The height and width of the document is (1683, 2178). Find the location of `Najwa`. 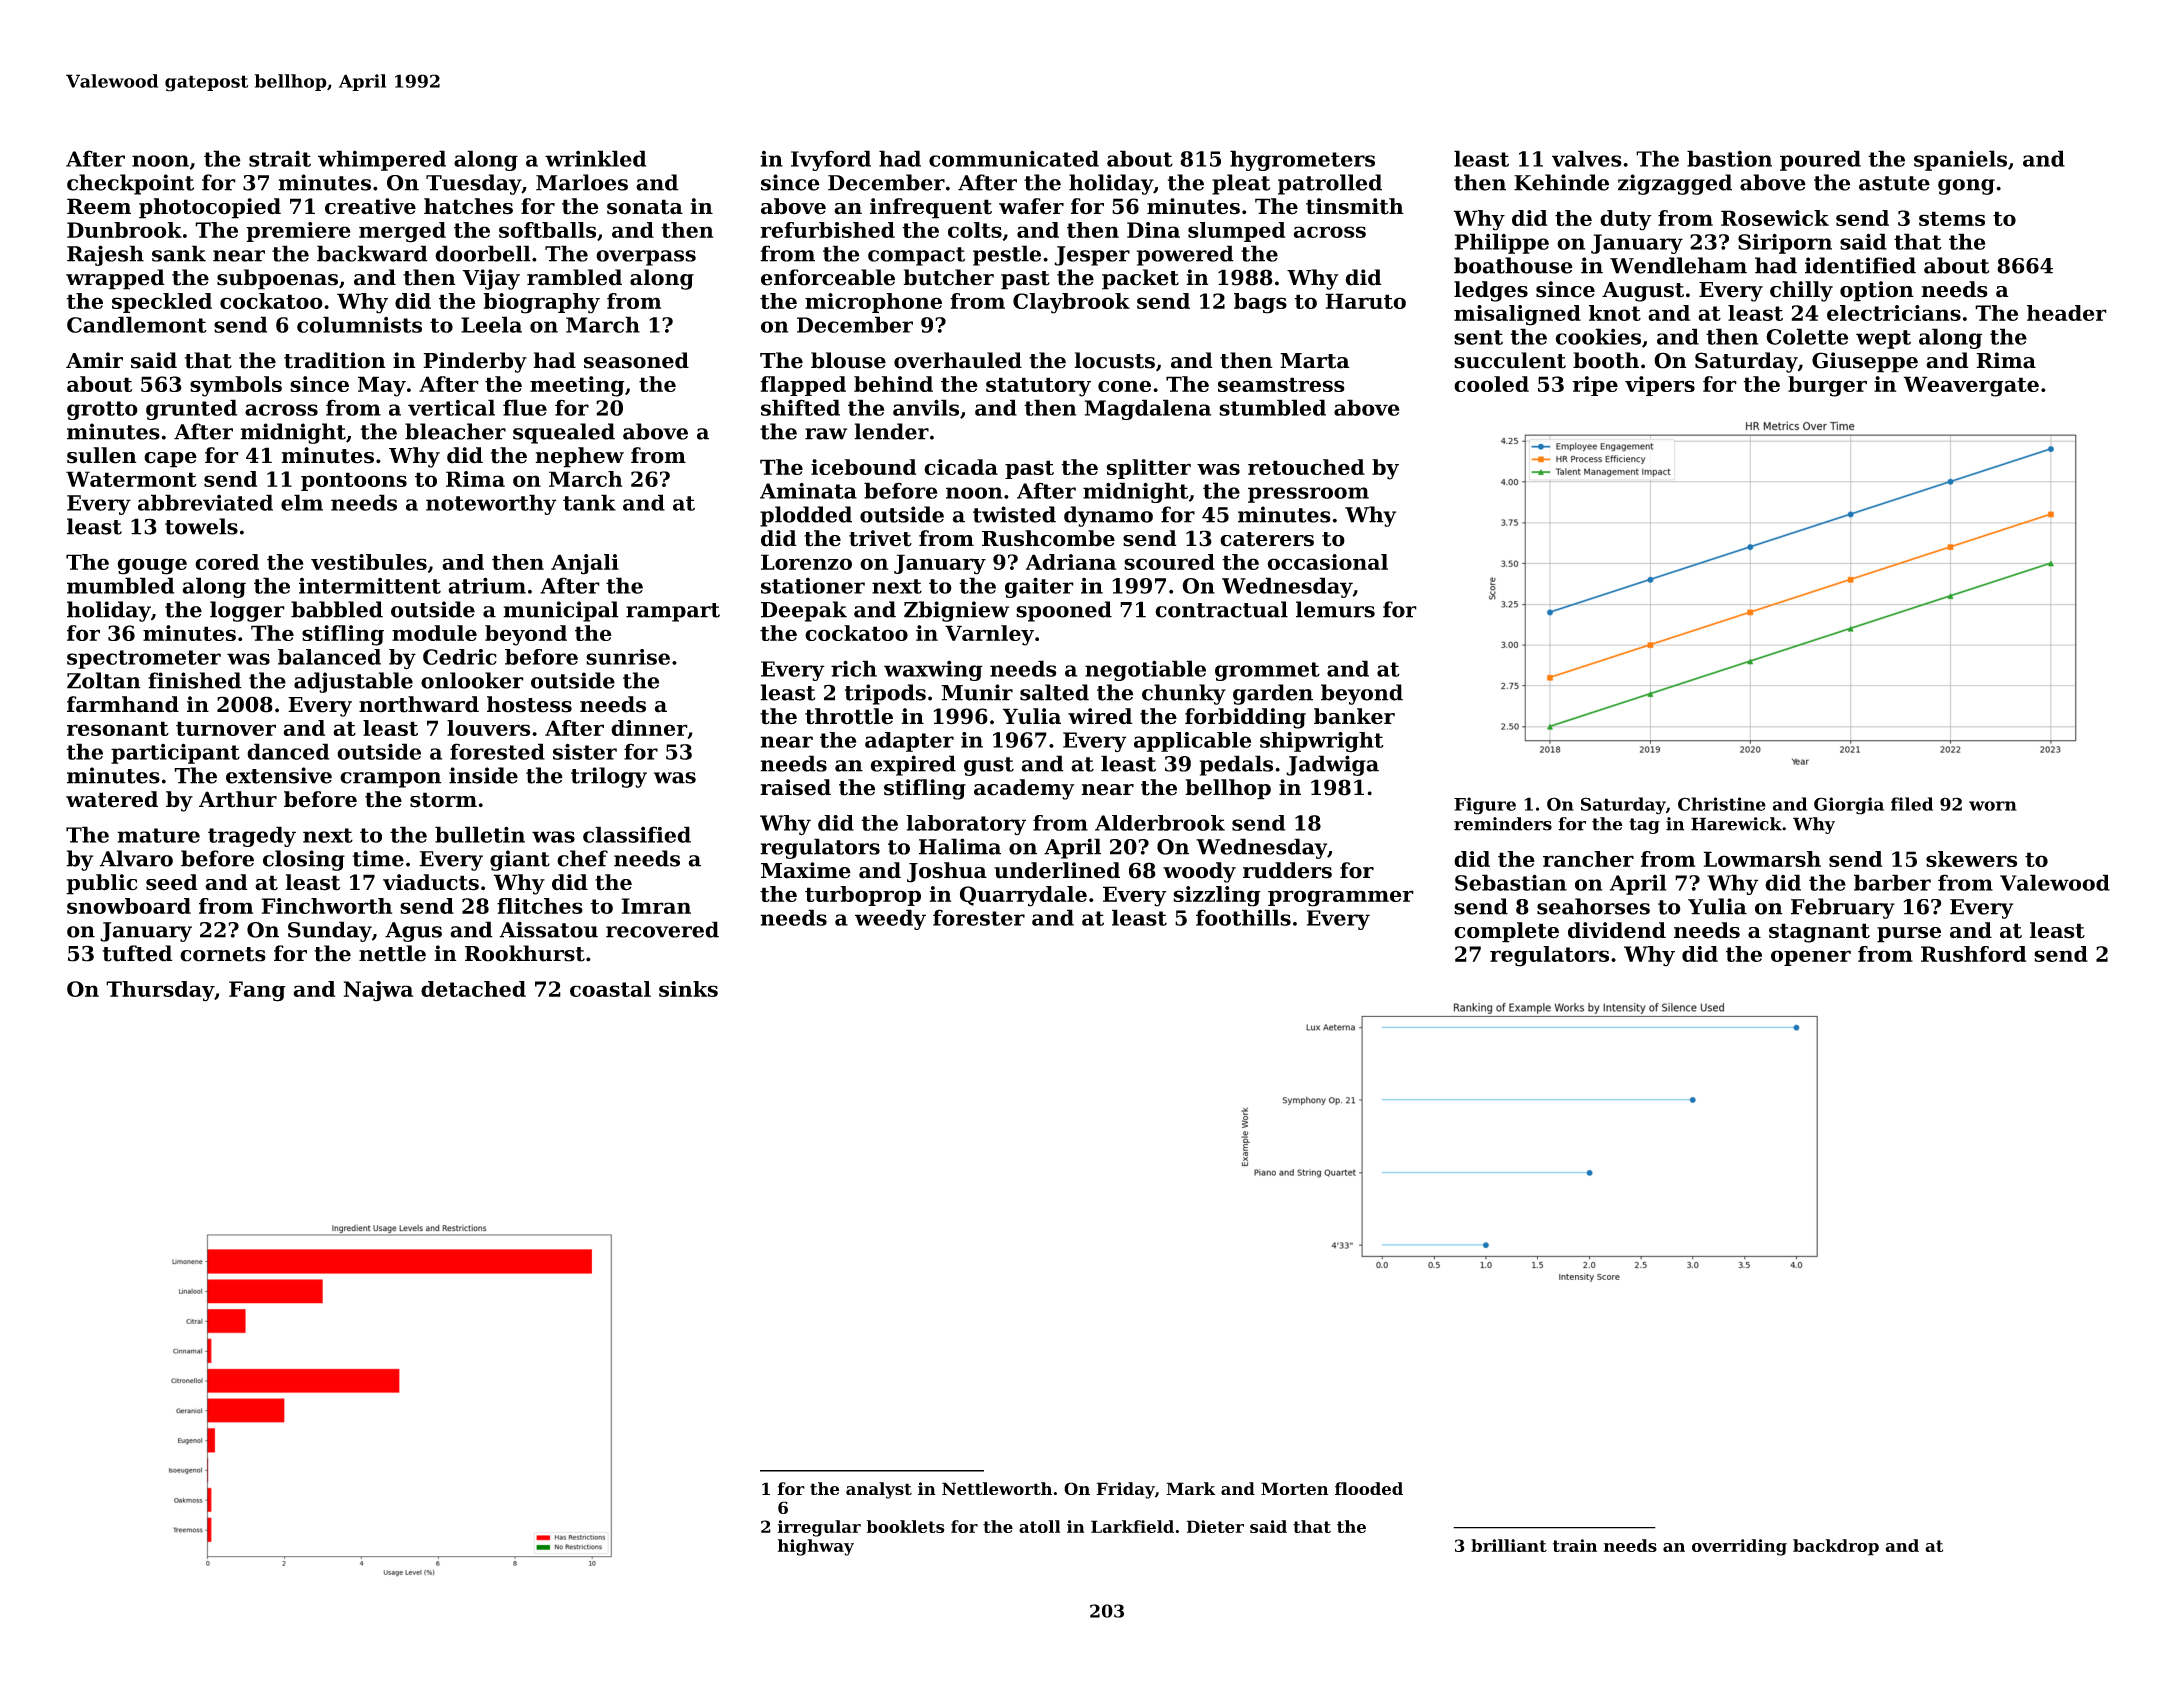

Najwa is located at coordinates (378, 991).
